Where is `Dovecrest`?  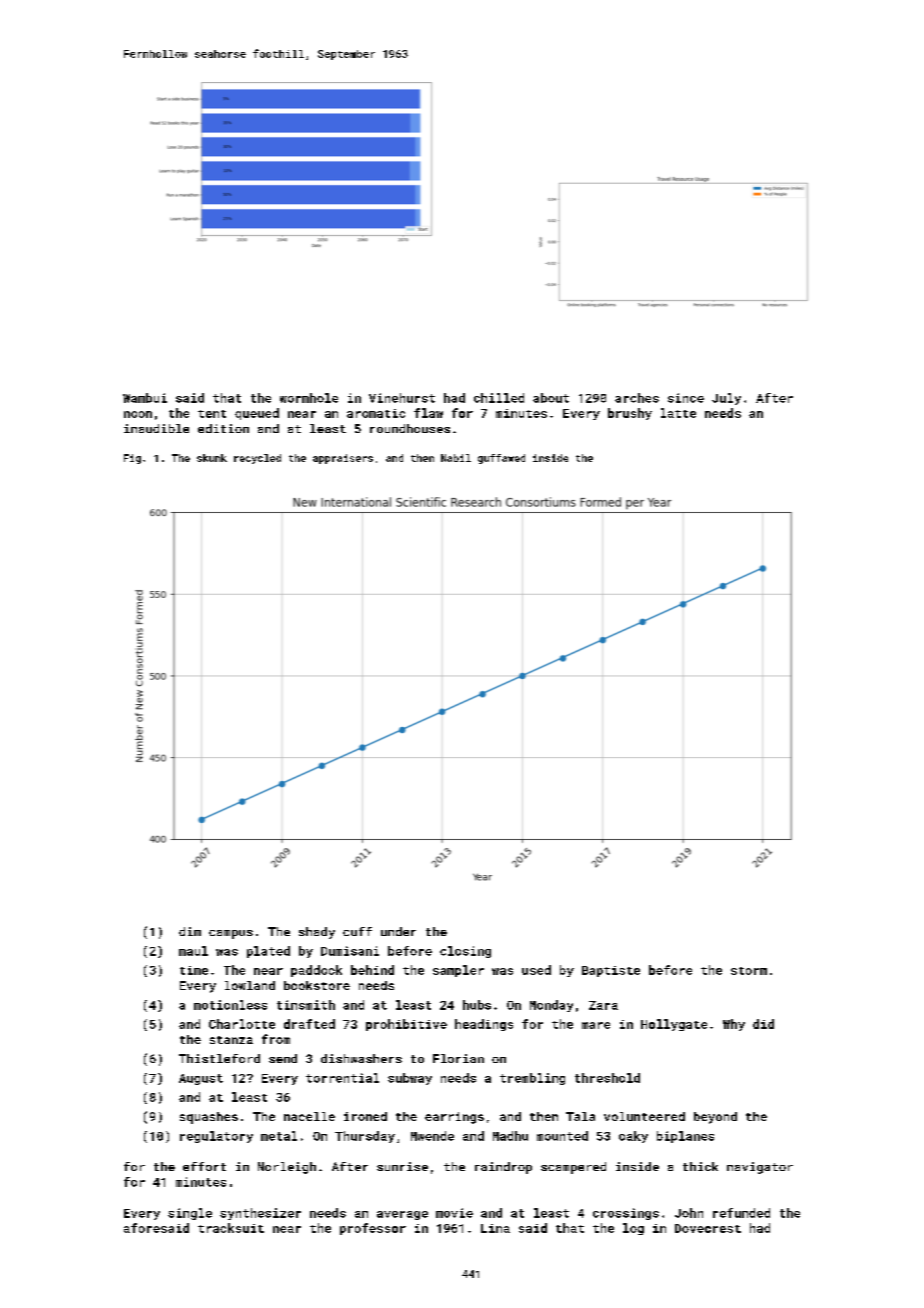
Dovecrest is located at coordinates (708, 1228).
